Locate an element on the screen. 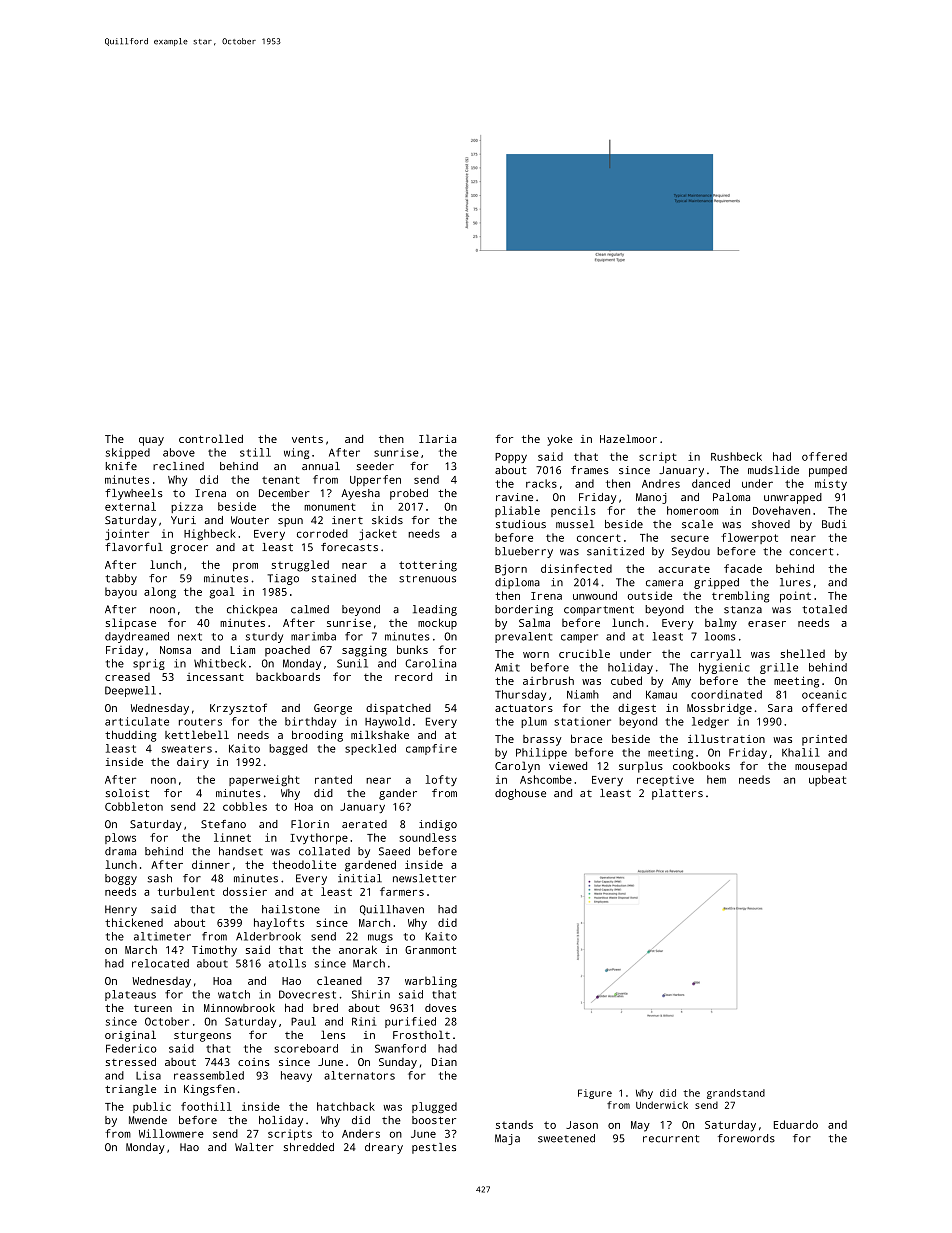 The height and width of the screenshot is (1233, 952). lures is located at coordinates (795, 582).
